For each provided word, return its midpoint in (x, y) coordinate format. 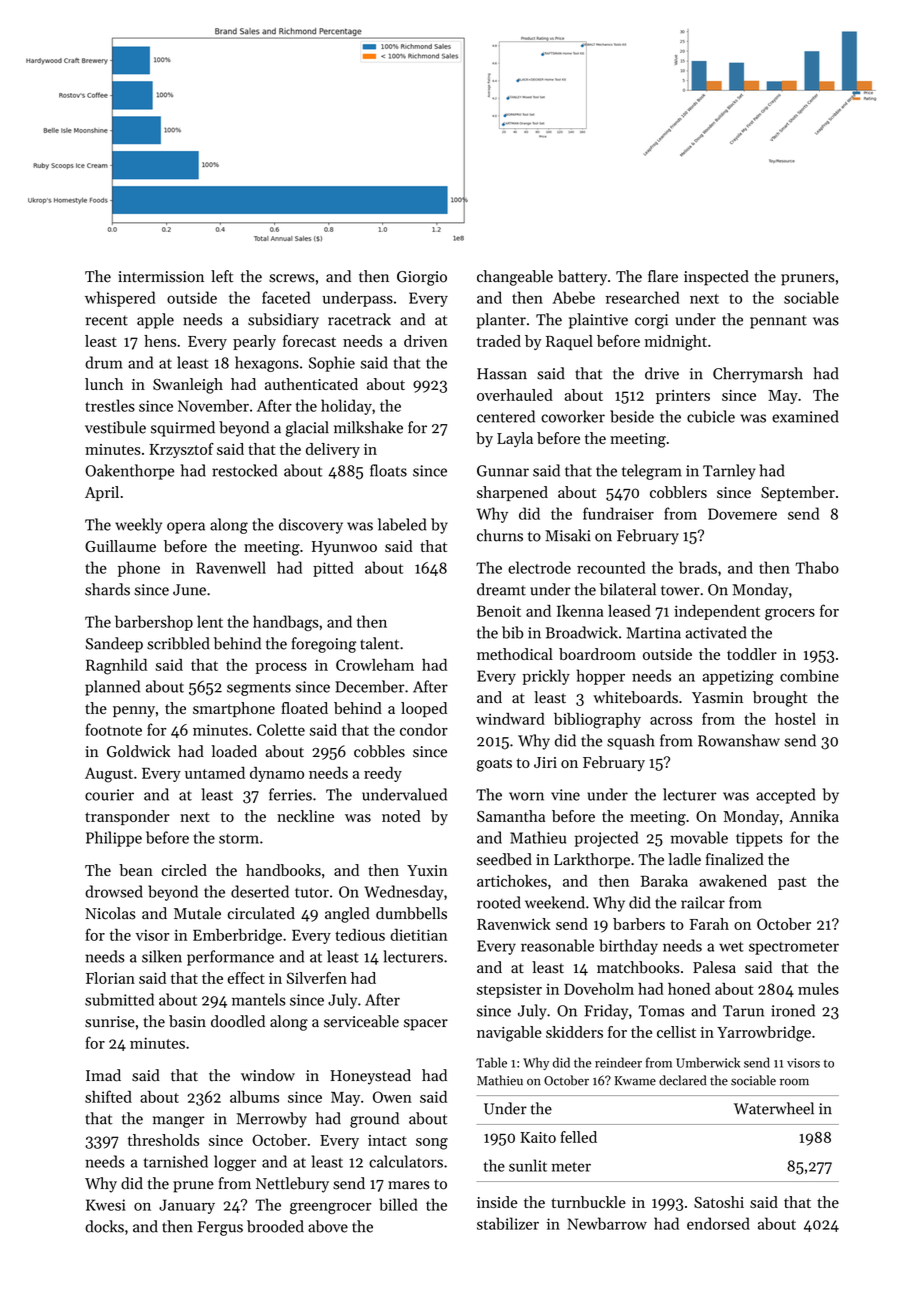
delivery (333, 450)
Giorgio (422, 278)
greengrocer (330, 1208)
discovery (311, 526)
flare (663, 276)
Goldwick (138, 751)
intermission (161, 277)
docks (104, 1226)
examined (805, 416)
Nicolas (110, 913)
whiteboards (635, 697)
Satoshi (719, 1202)
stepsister (509, 990)
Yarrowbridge (764, 1034)
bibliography (597, 721)
